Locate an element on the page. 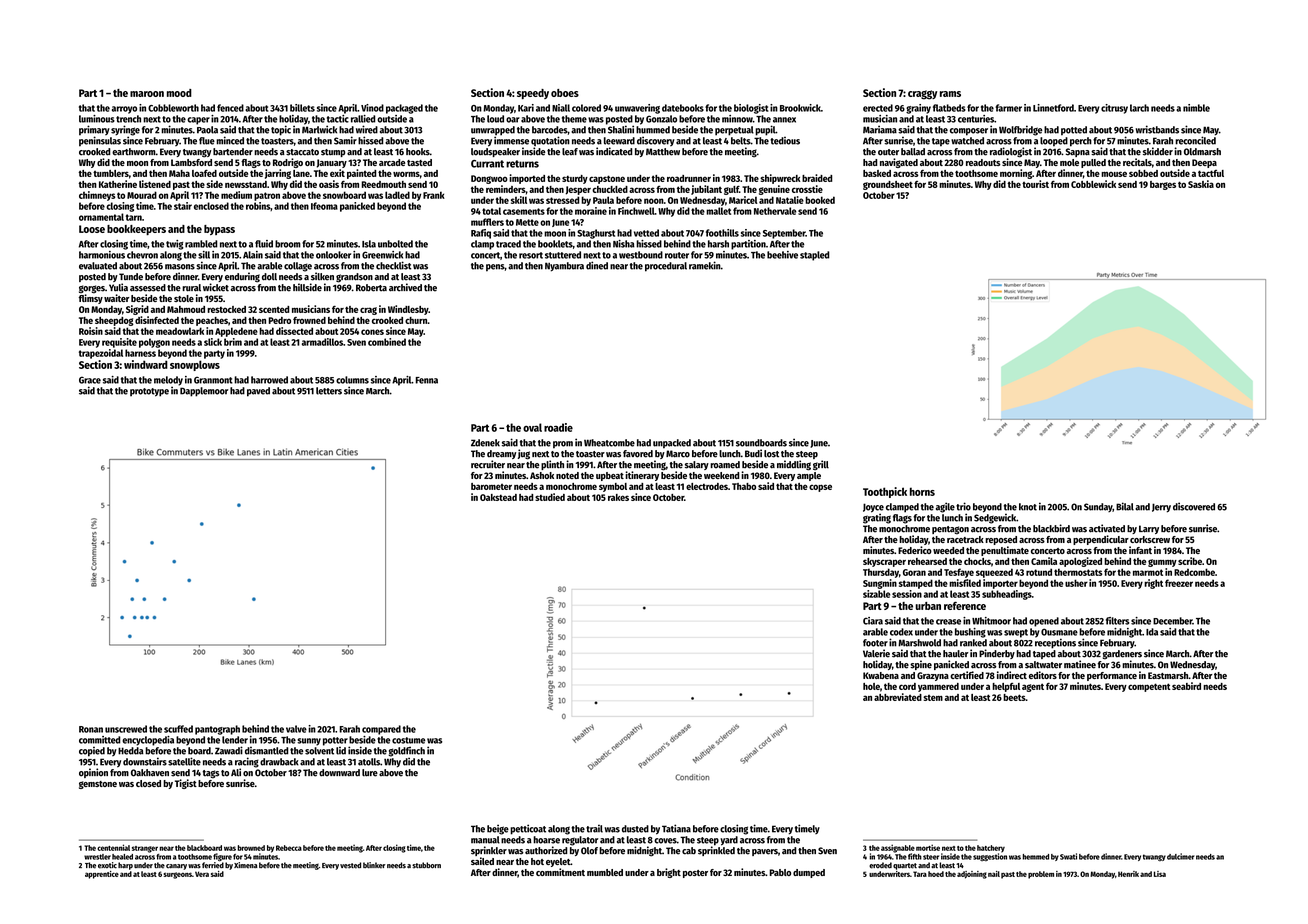  Tatiana is located at coordinates (676, 828).
